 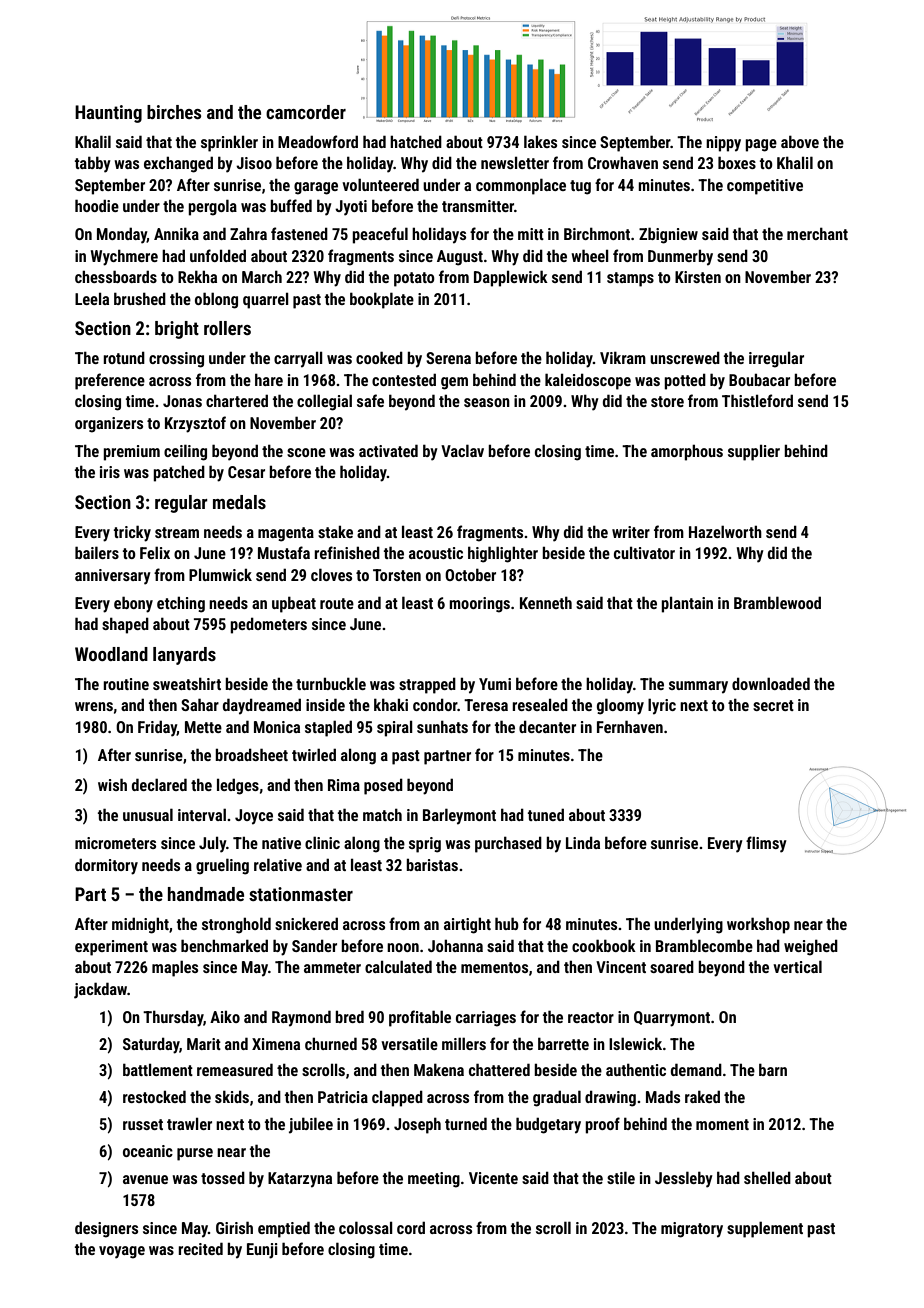 I want to click on purchased, so click(x=508, y=844).
